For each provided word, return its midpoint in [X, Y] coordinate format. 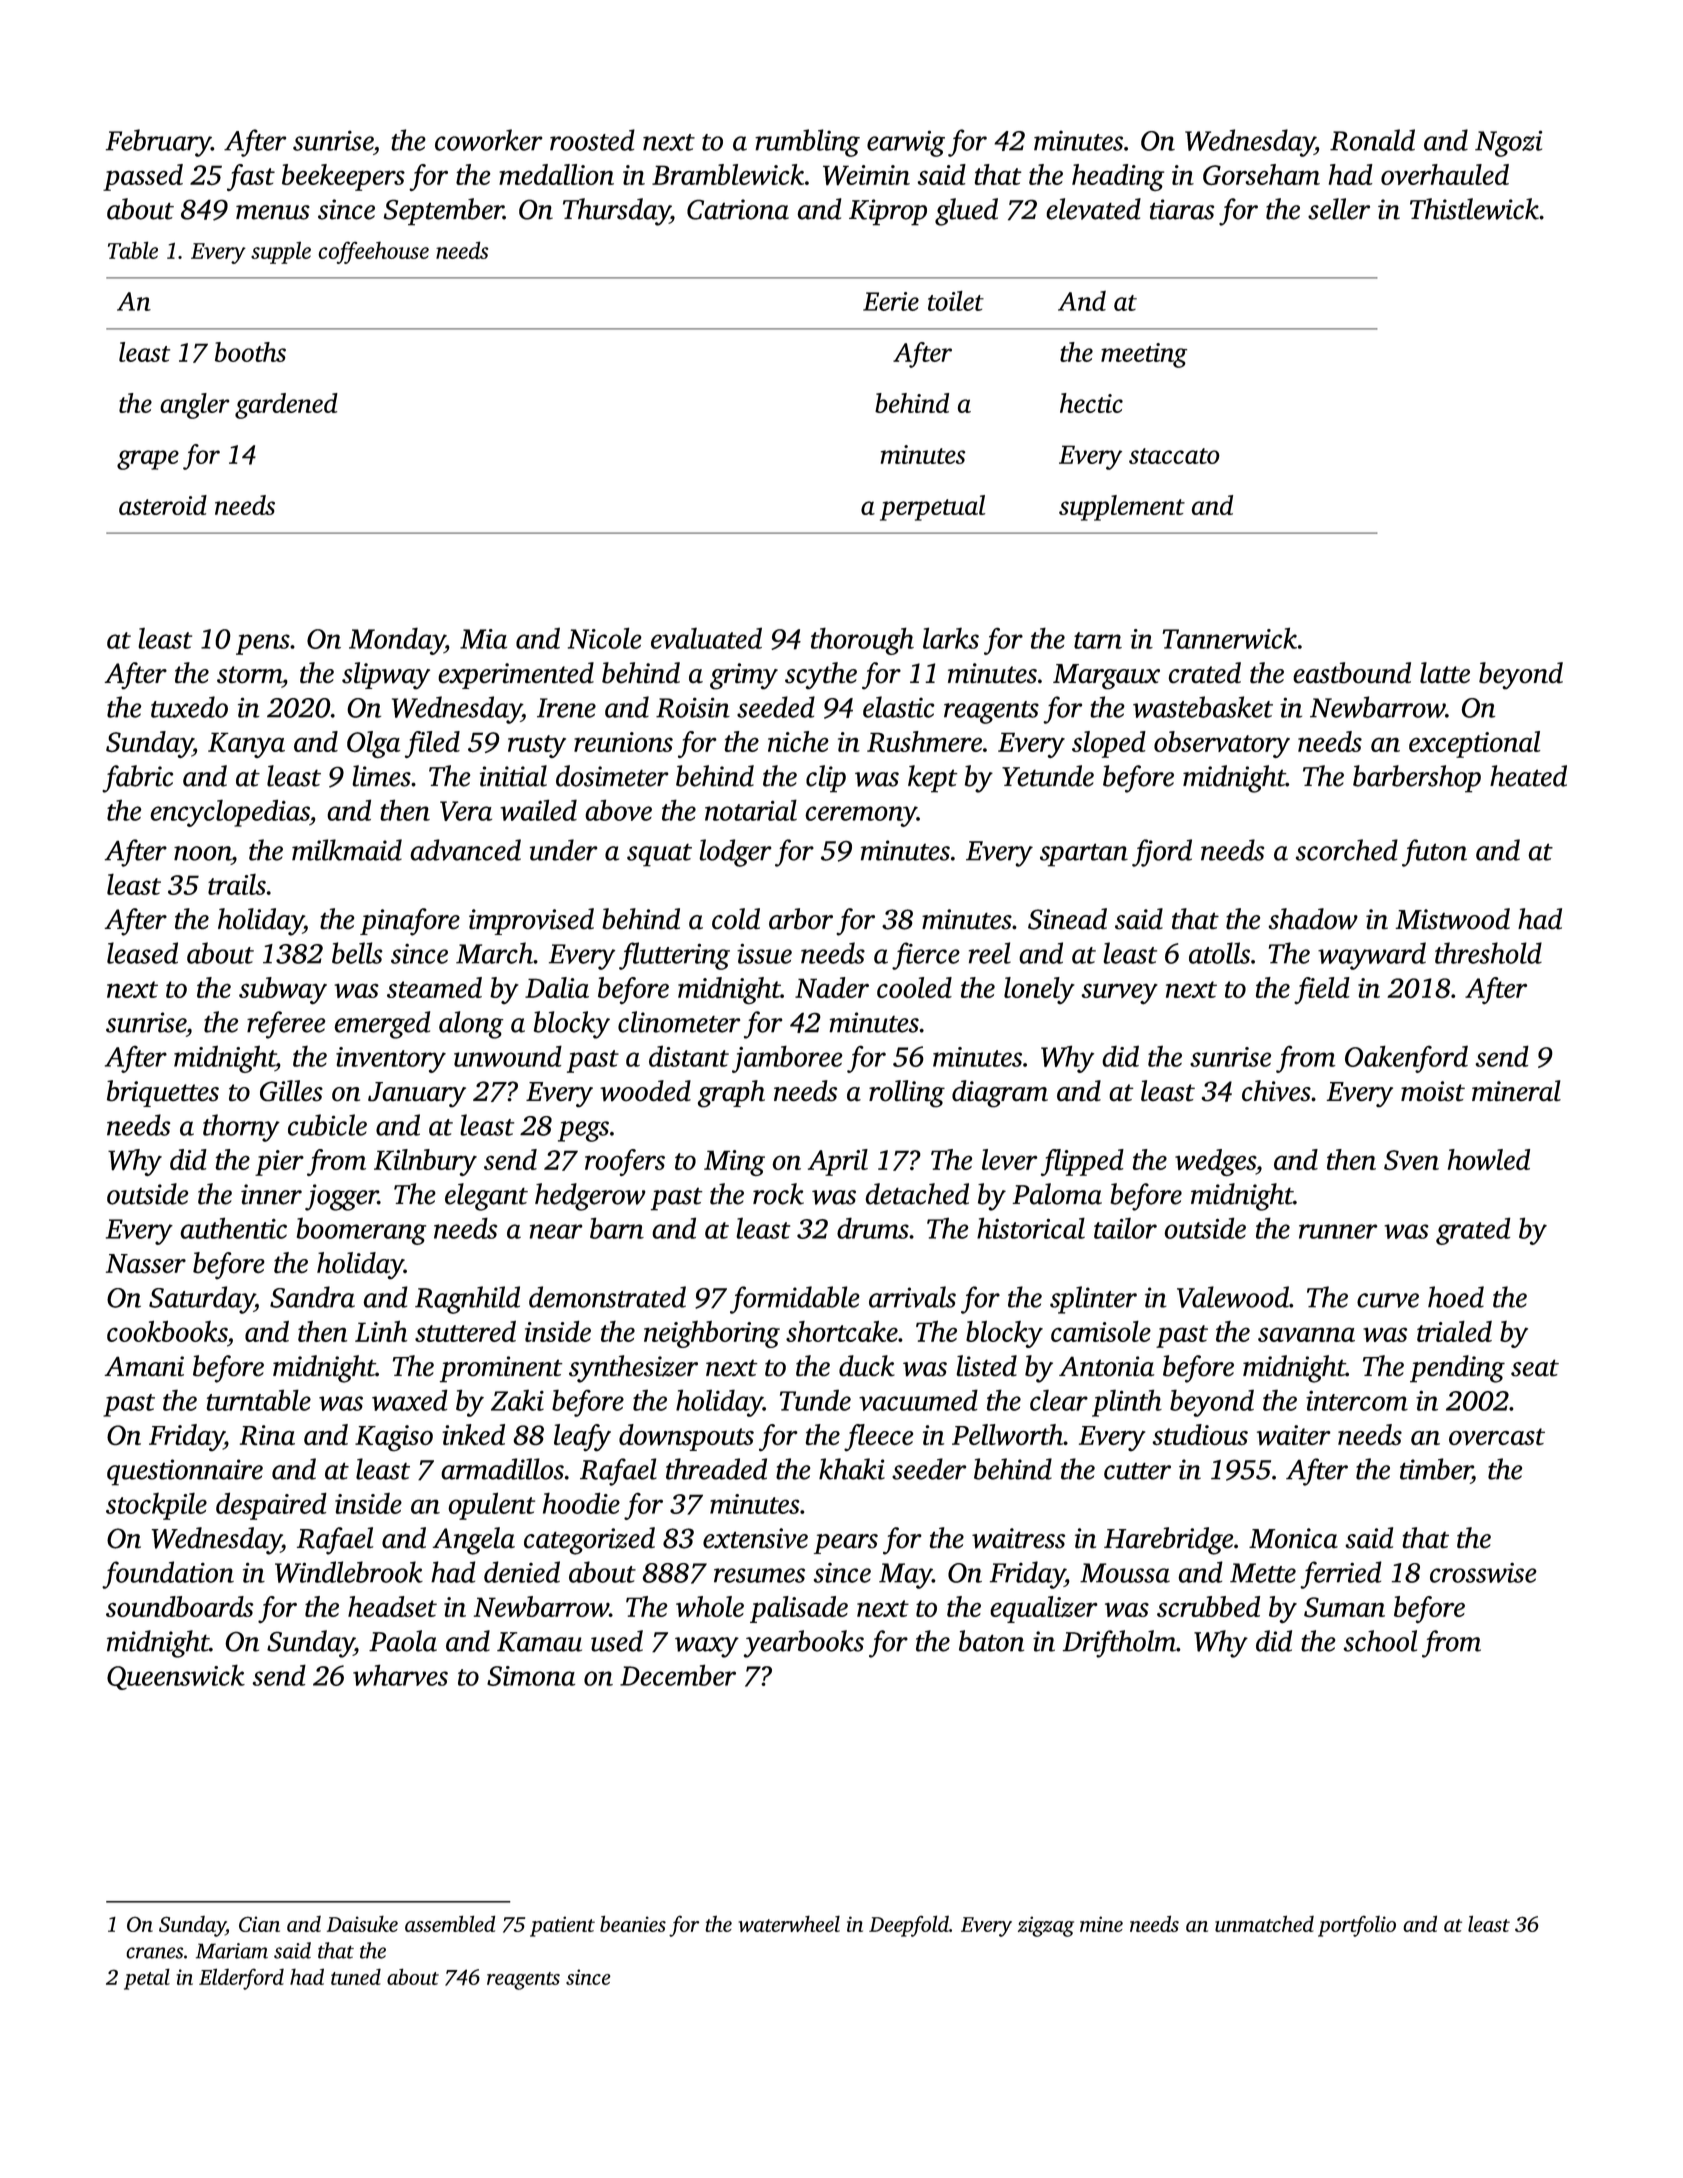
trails [237, 884]
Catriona [738, 209]
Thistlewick [1474, 209]
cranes [154, 1953]
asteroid [163, 505]
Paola [403, 1641]
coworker [489, 140]
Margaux [1106, 677]
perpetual [932, 508]
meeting [1144, 355]
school [1380, 1641]
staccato [1174, 456]
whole [710, 1606]
